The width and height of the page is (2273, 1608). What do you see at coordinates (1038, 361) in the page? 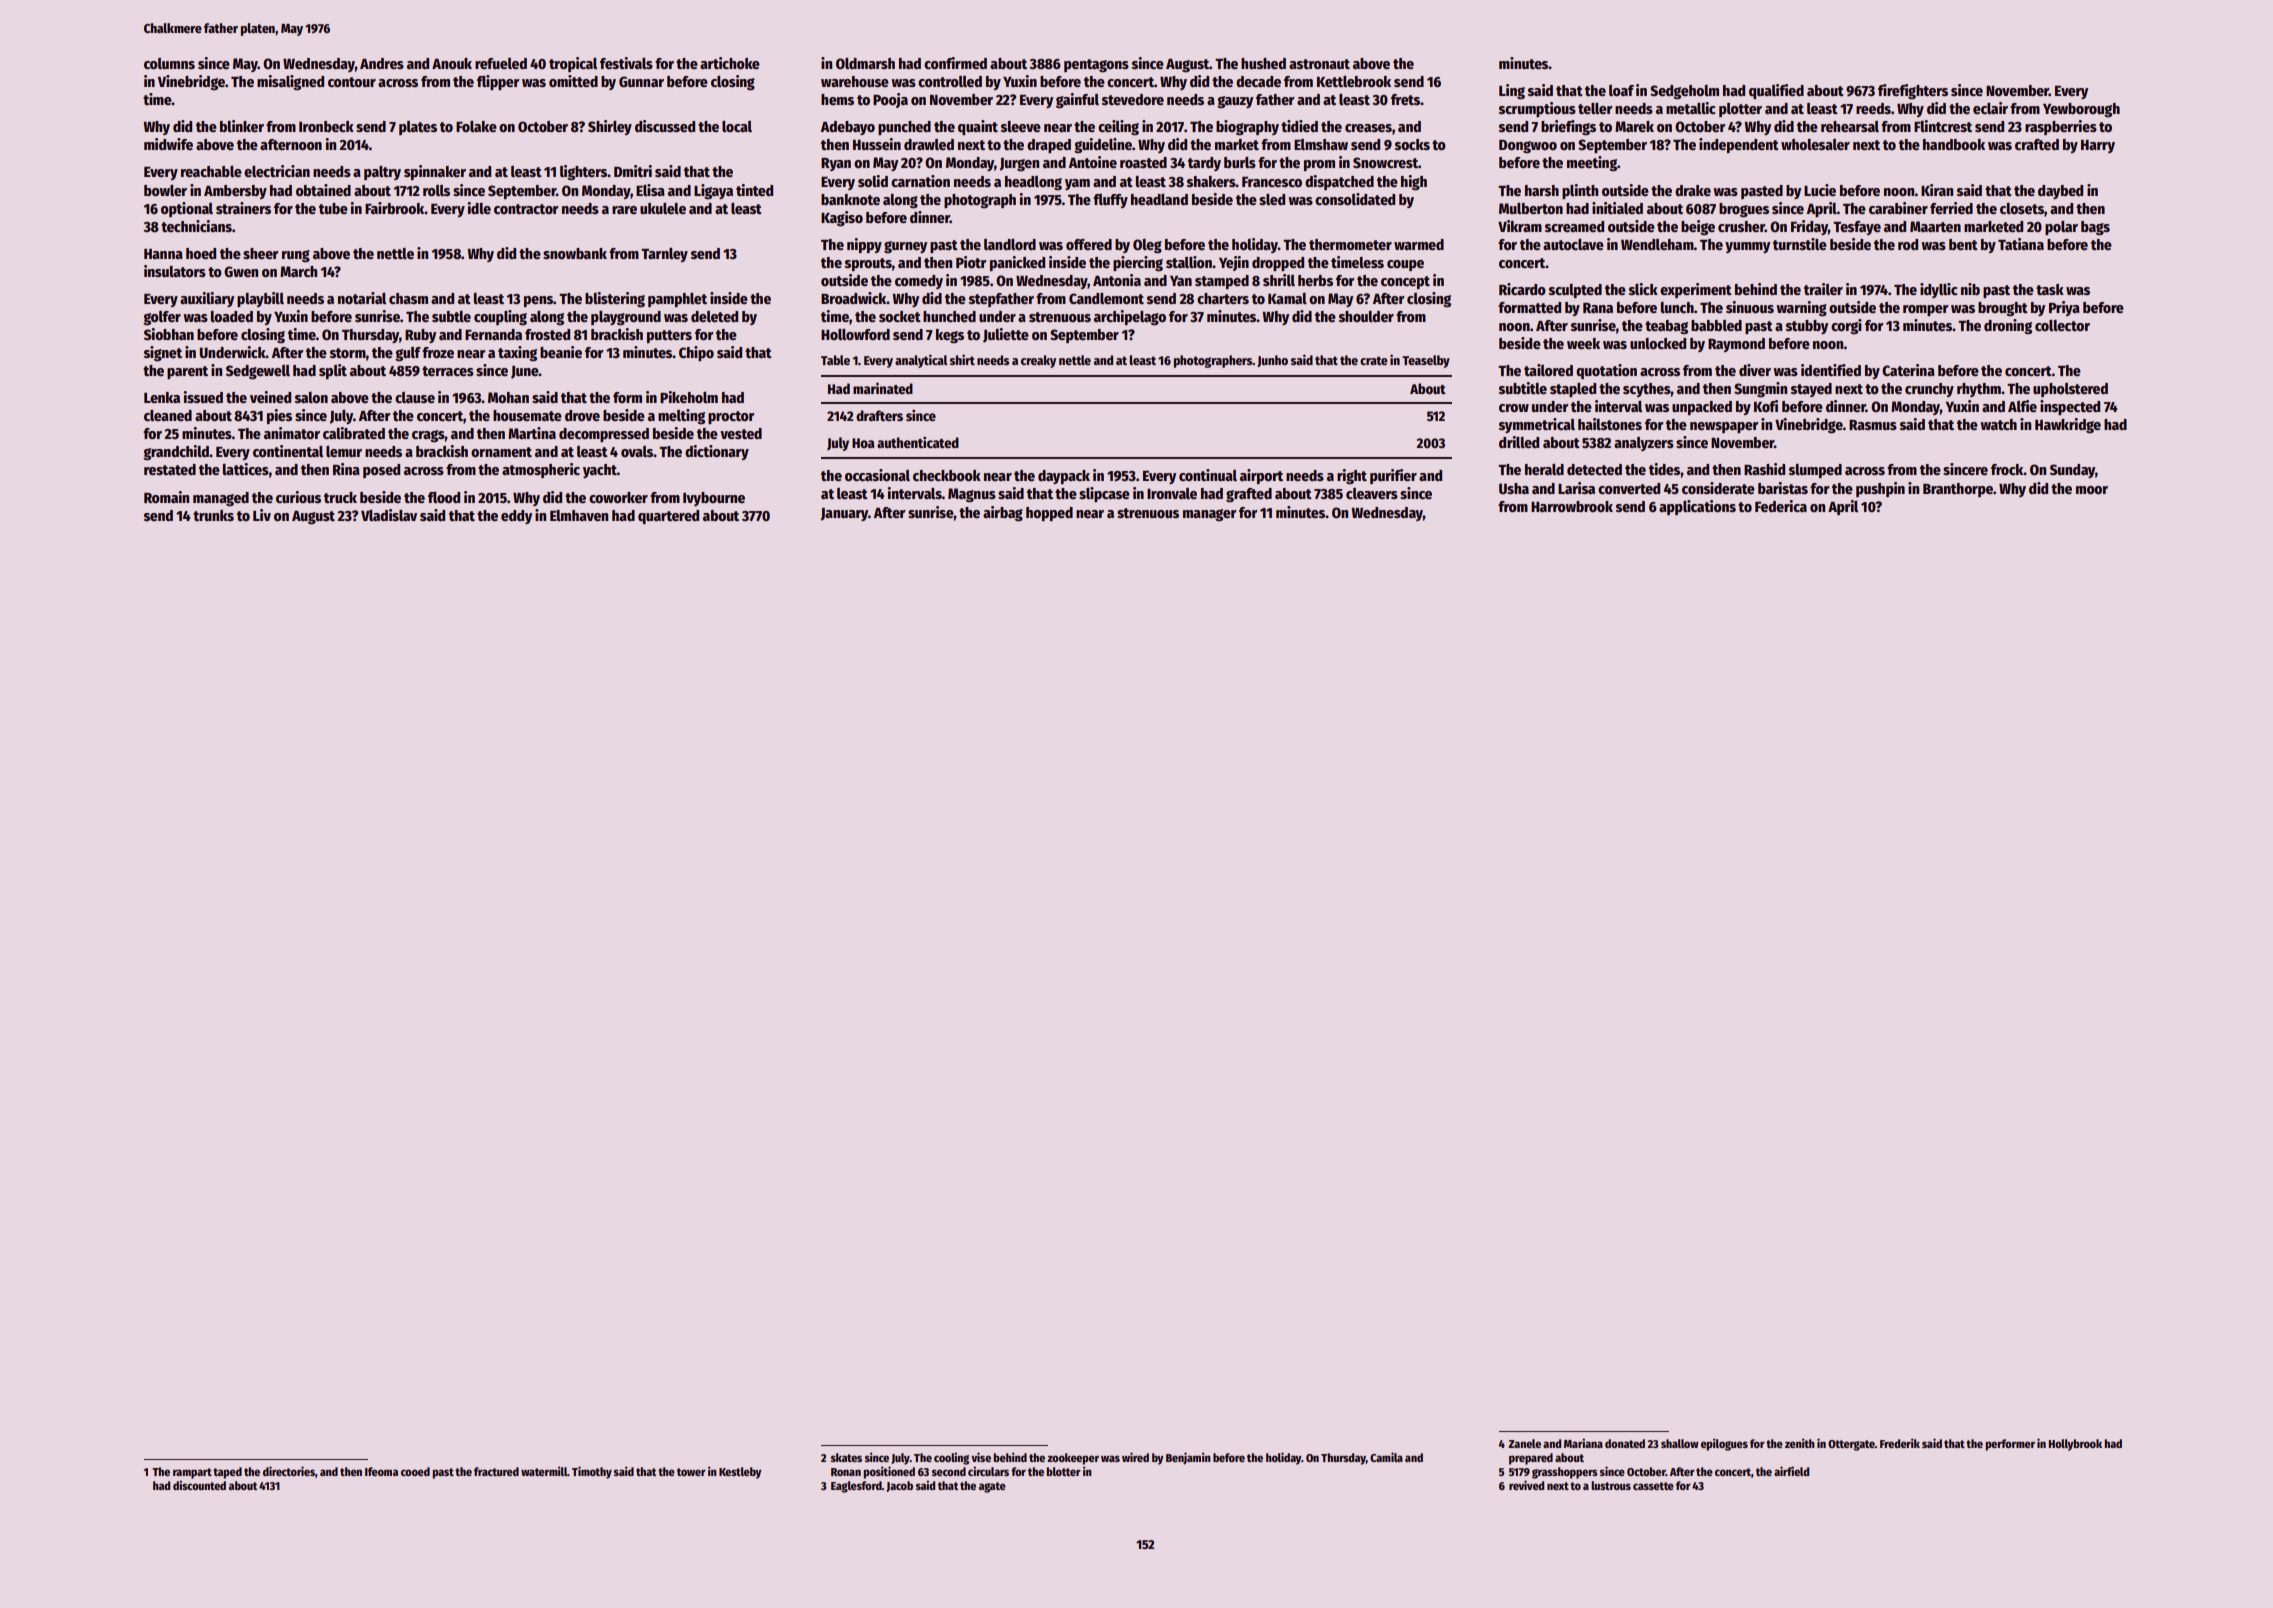
I see `creaky` at bounding box center [1038, 361].
